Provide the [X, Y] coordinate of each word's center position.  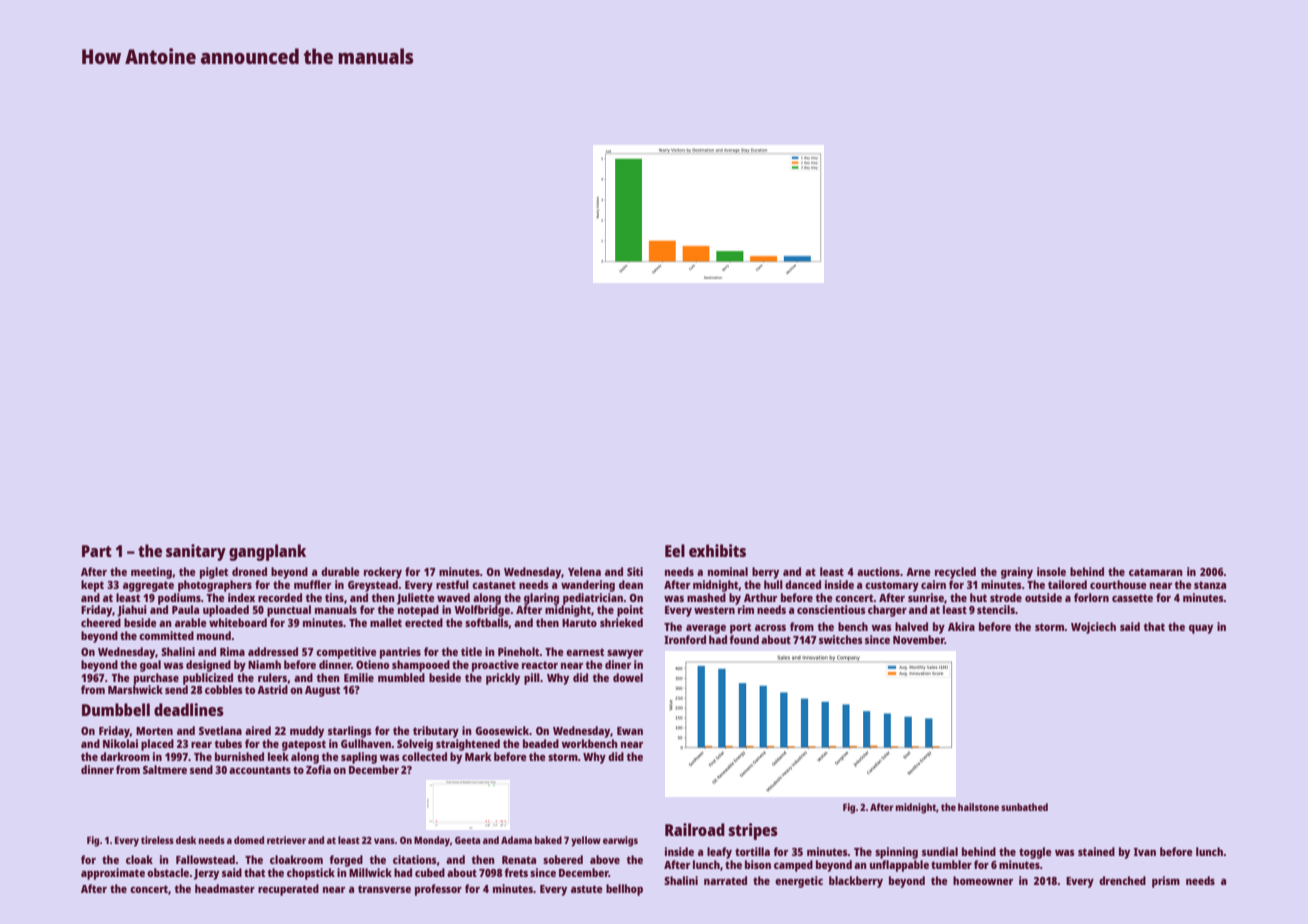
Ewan [630, 731]
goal [150, 666]
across [770, 628]
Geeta [467, 840]
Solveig [415, 745]
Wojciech [1093, 628]
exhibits [717, 550]
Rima [232, 651]
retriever [286, 840]
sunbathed [1024, 807]
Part [97, 551]
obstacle [168, 872]
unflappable [899, 866]
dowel [628, 677]
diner [618, 664]
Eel [675, 550]
